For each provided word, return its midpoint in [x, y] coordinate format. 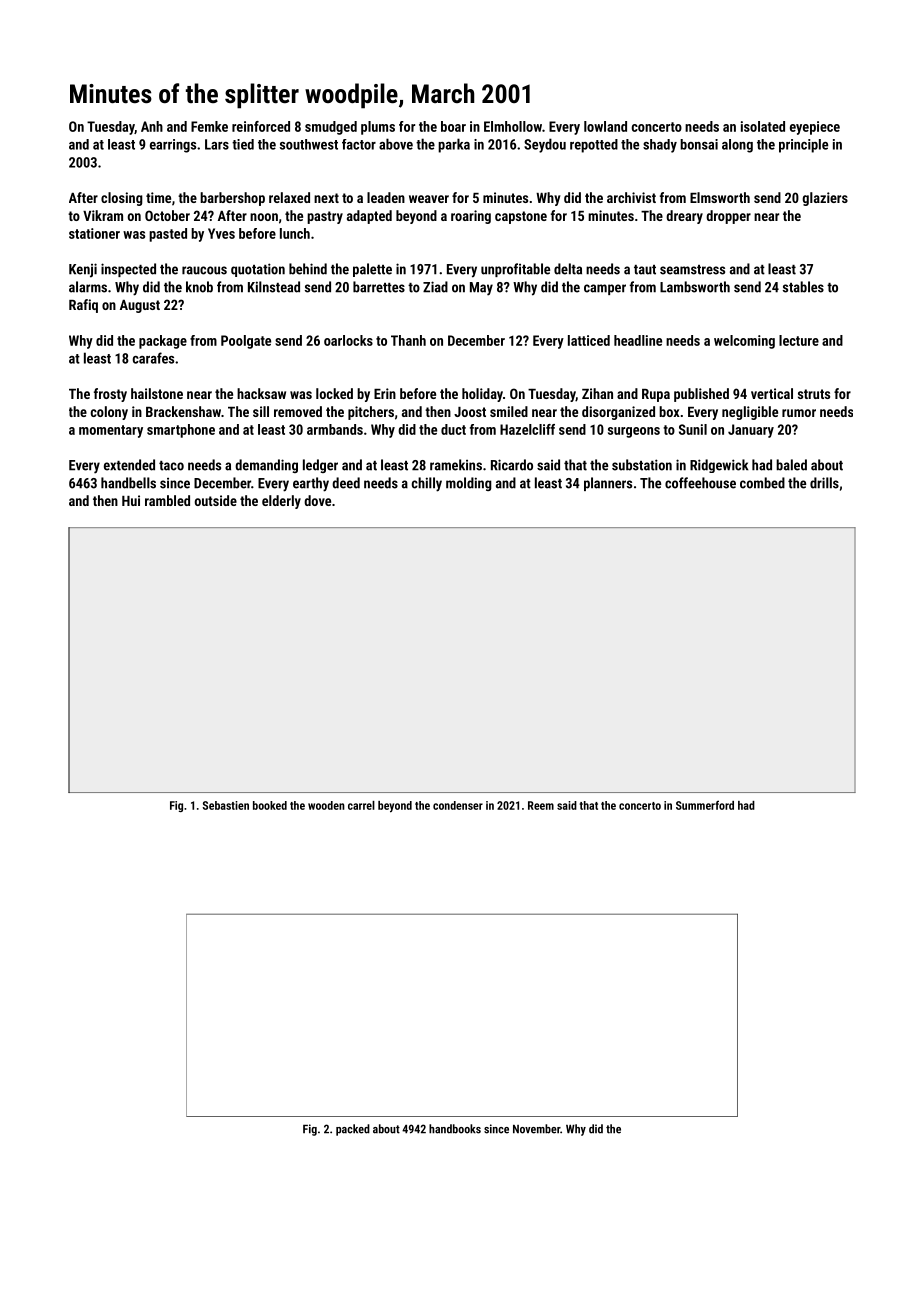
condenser [458, 805]
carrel [361, 805]
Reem [541, 805]
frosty [110, 395]
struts [814, 394]
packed [353, 1130]
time [158, 197]
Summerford [705, 805]
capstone [521, 217]
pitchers [371, 413]
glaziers [825, 199]
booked [270, 805]
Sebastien [226, 805]
